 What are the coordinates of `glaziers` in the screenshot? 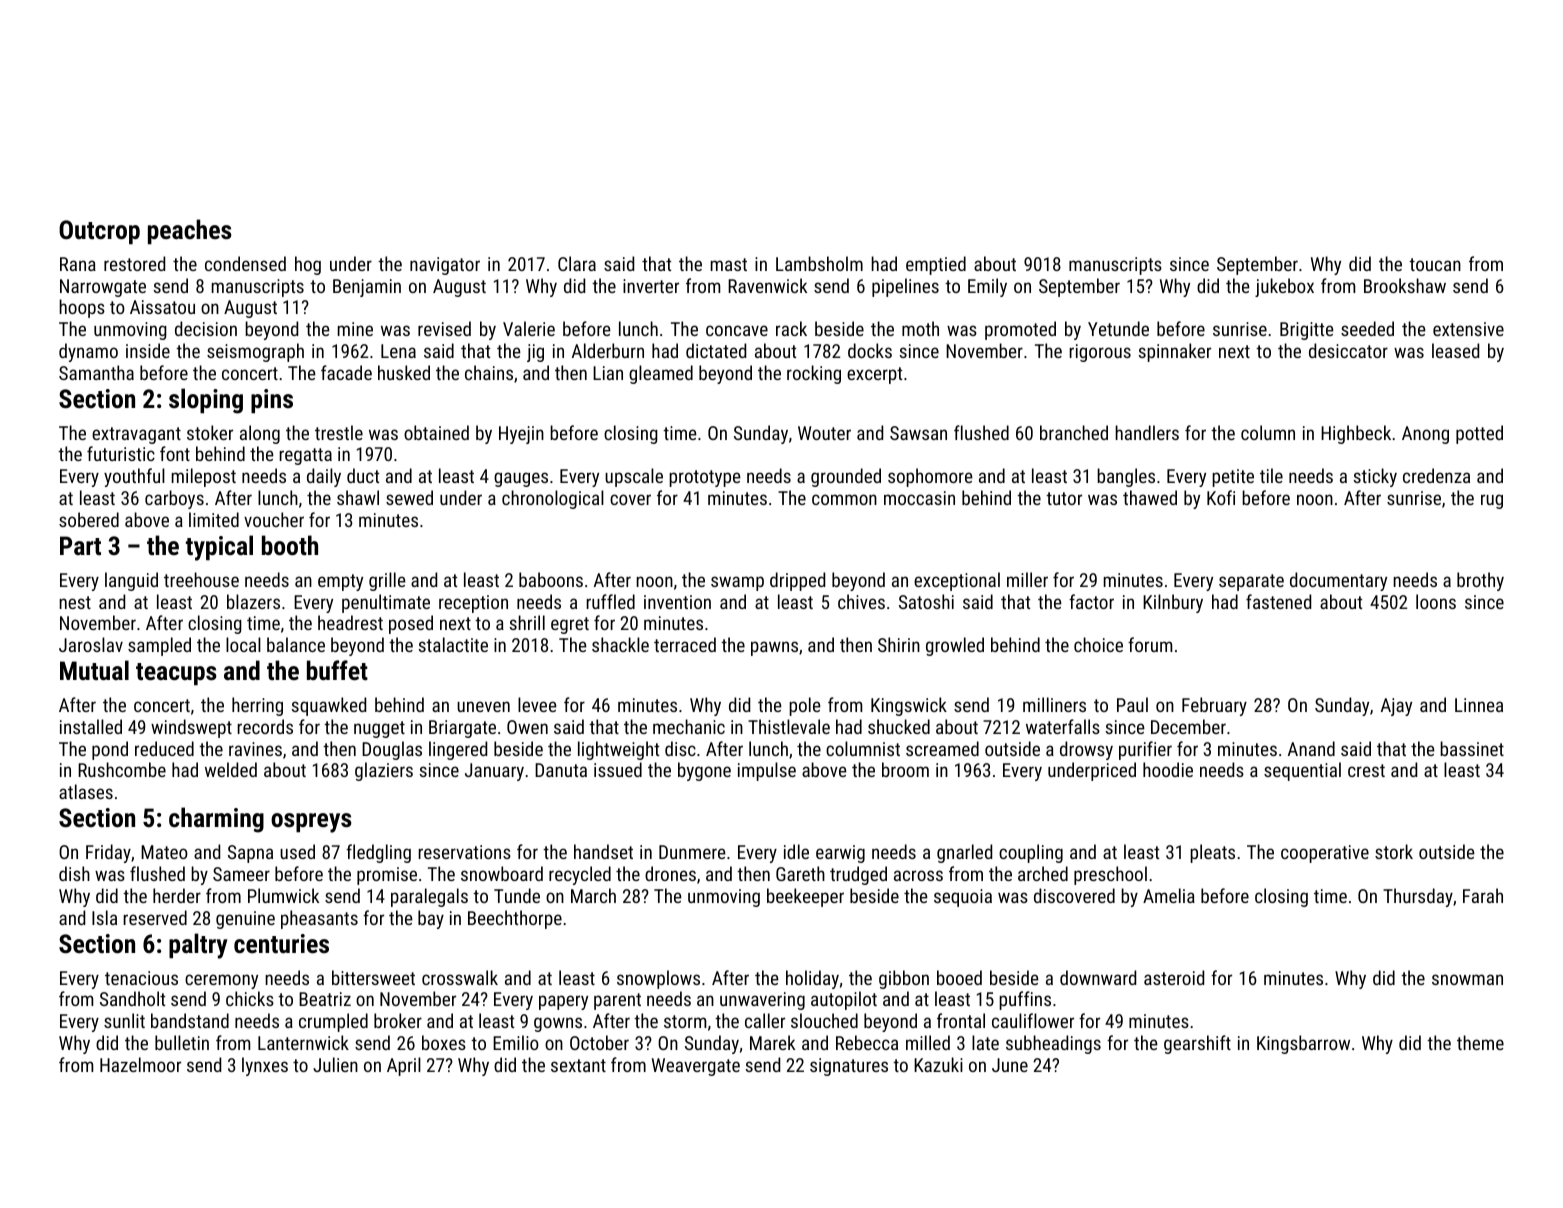 It's located at (384, 771).
